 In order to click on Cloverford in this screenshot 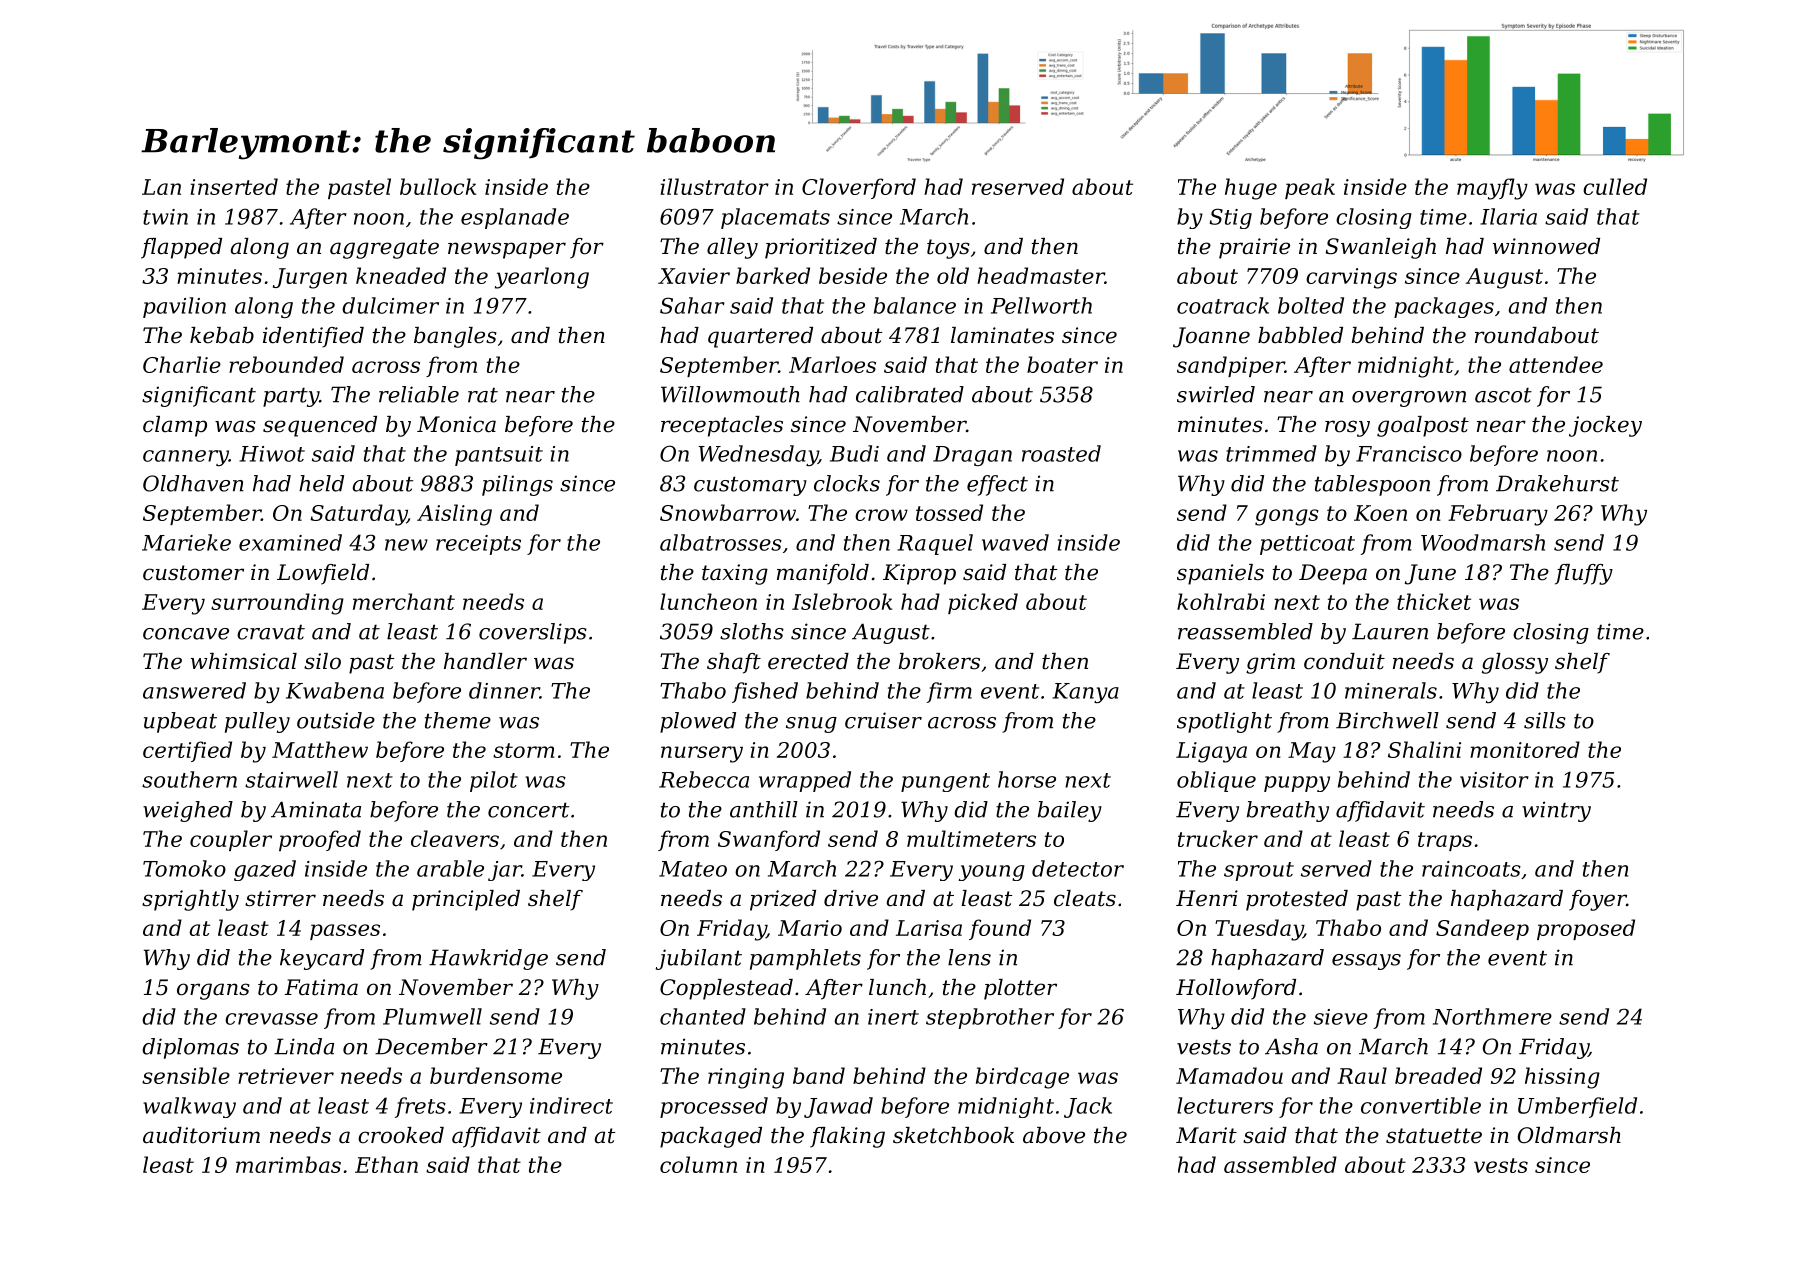, I will do `click(859, 188)`.
